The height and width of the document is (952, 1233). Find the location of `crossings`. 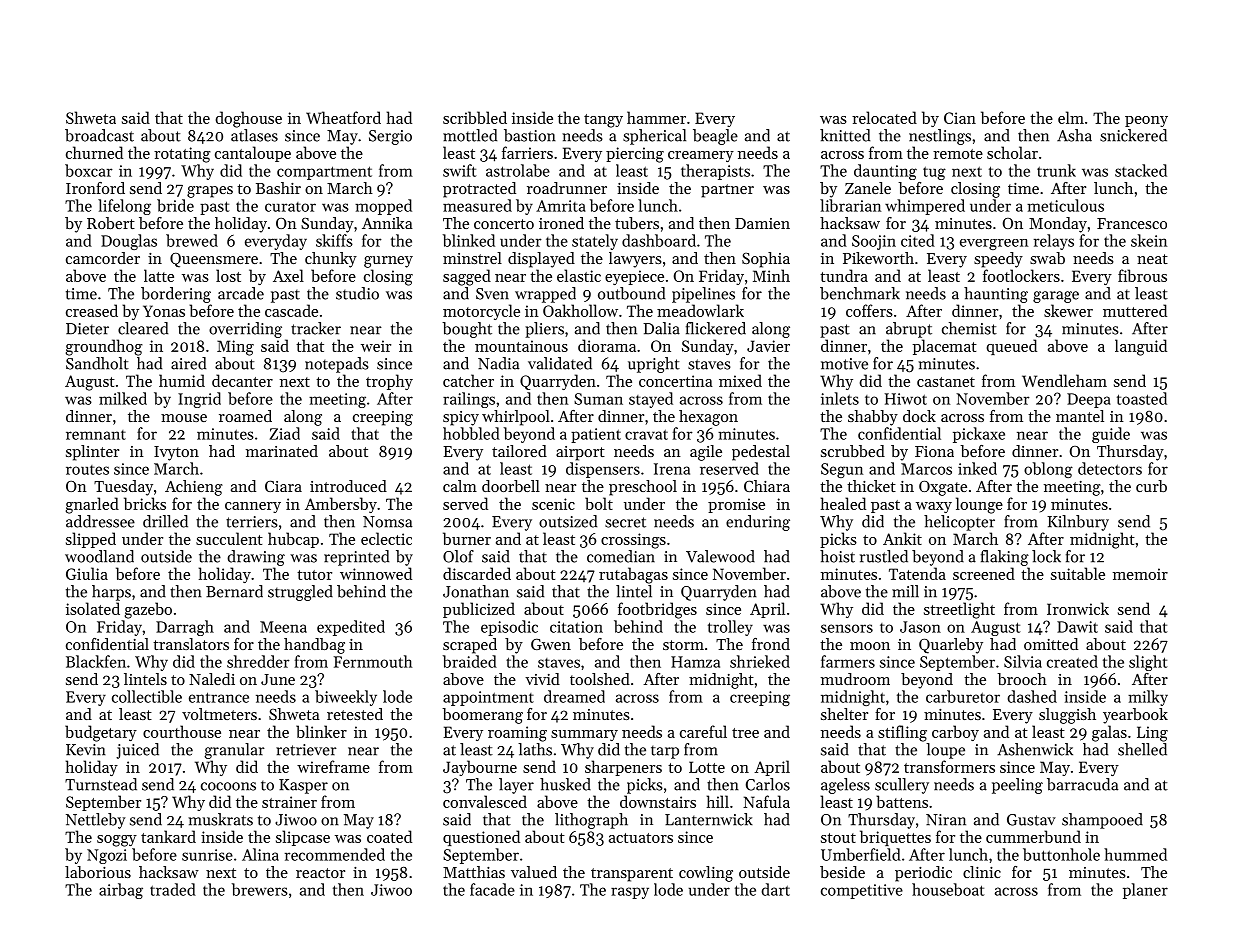

crossings is located at coordinates (633, 541).
